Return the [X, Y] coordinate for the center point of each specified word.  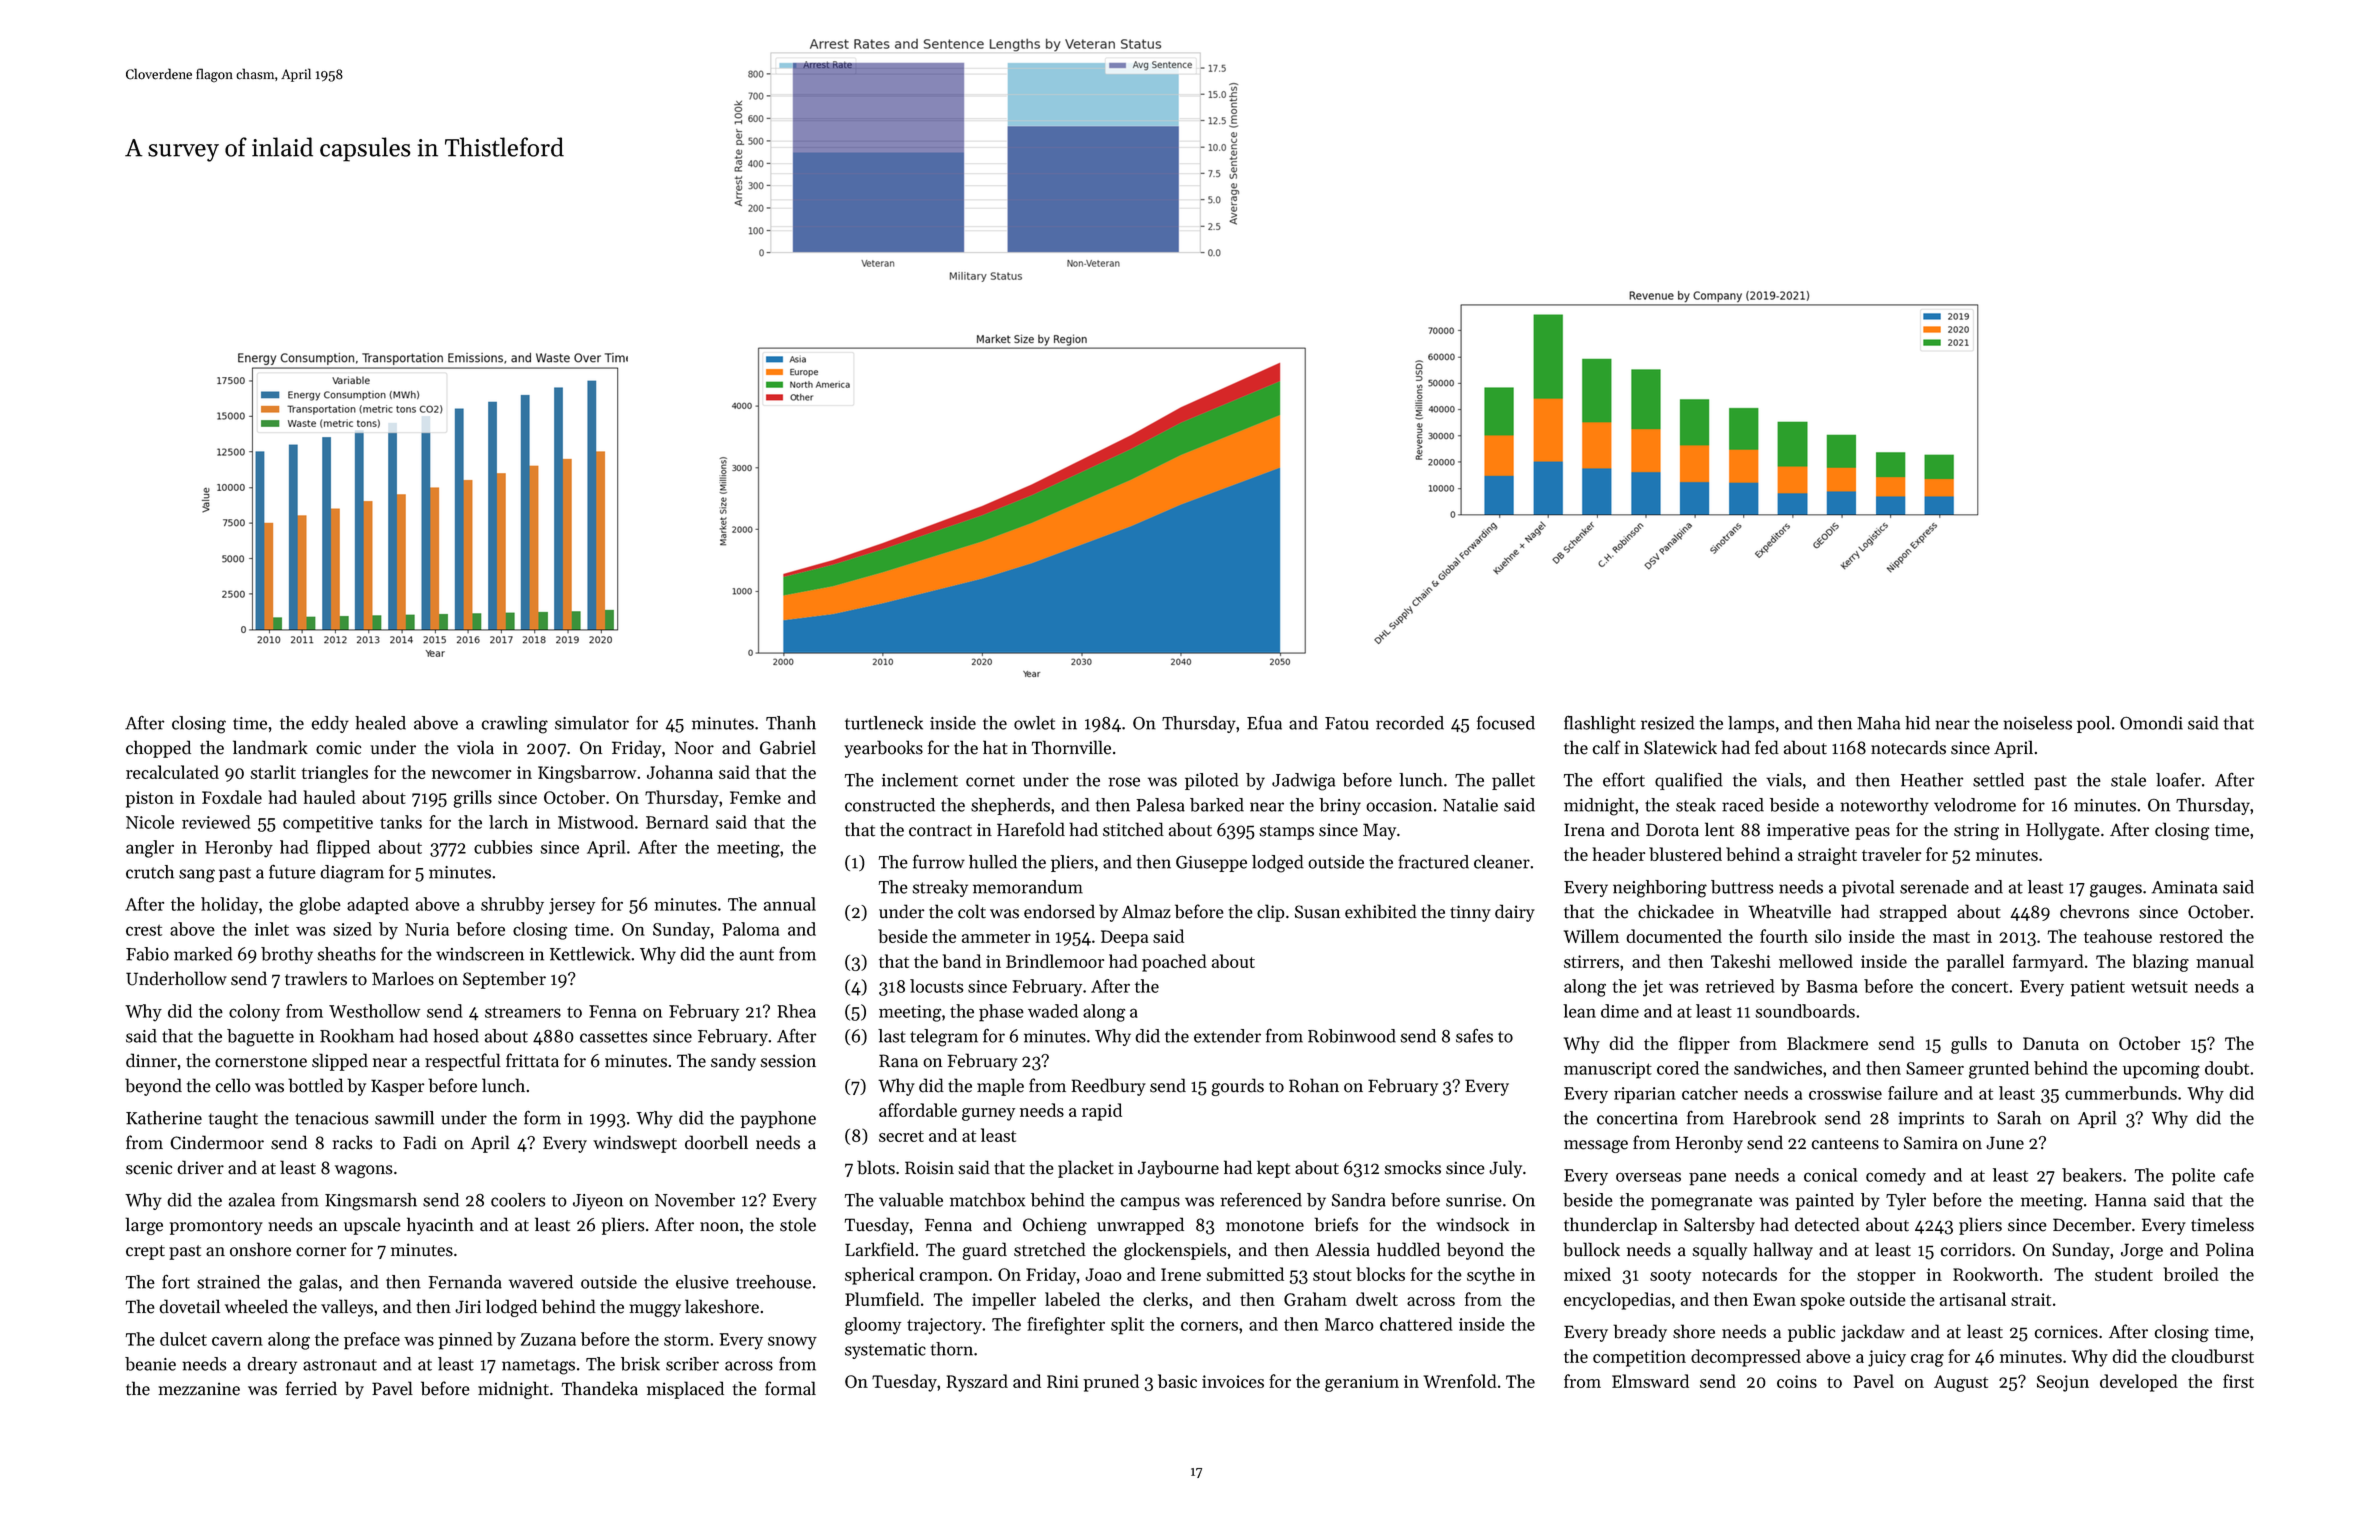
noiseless [2037, 723]
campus [1150, 1203]
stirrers [1591, 961]
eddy [330, 724]
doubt [2227, 1068]
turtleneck [884, 723]
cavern [237, 1341]
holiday [229, 906]
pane [1707, 1179]
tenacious [331, 1118]
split [1127, 1326]
